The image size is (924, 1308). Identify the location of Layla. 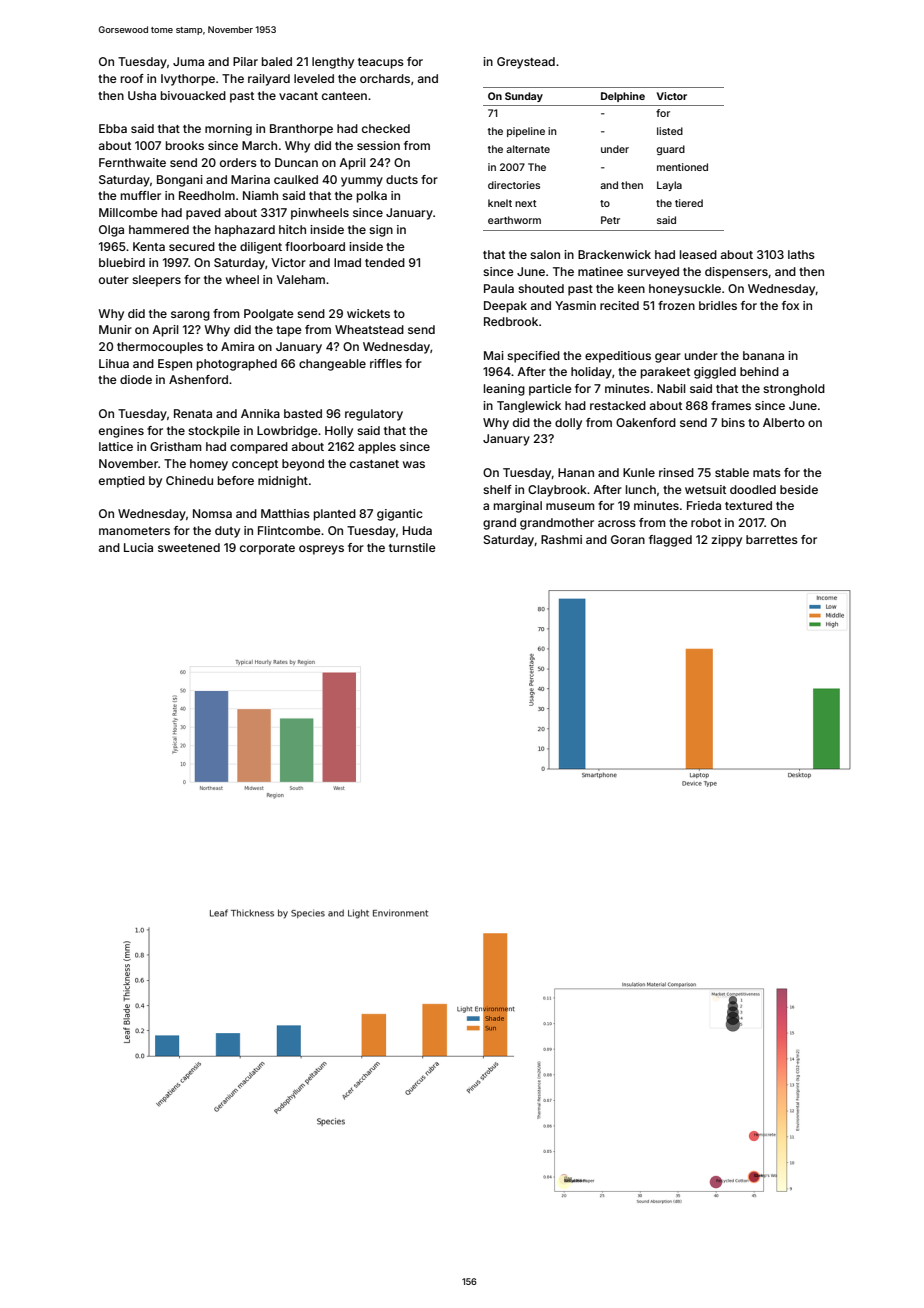
(669, 186).
